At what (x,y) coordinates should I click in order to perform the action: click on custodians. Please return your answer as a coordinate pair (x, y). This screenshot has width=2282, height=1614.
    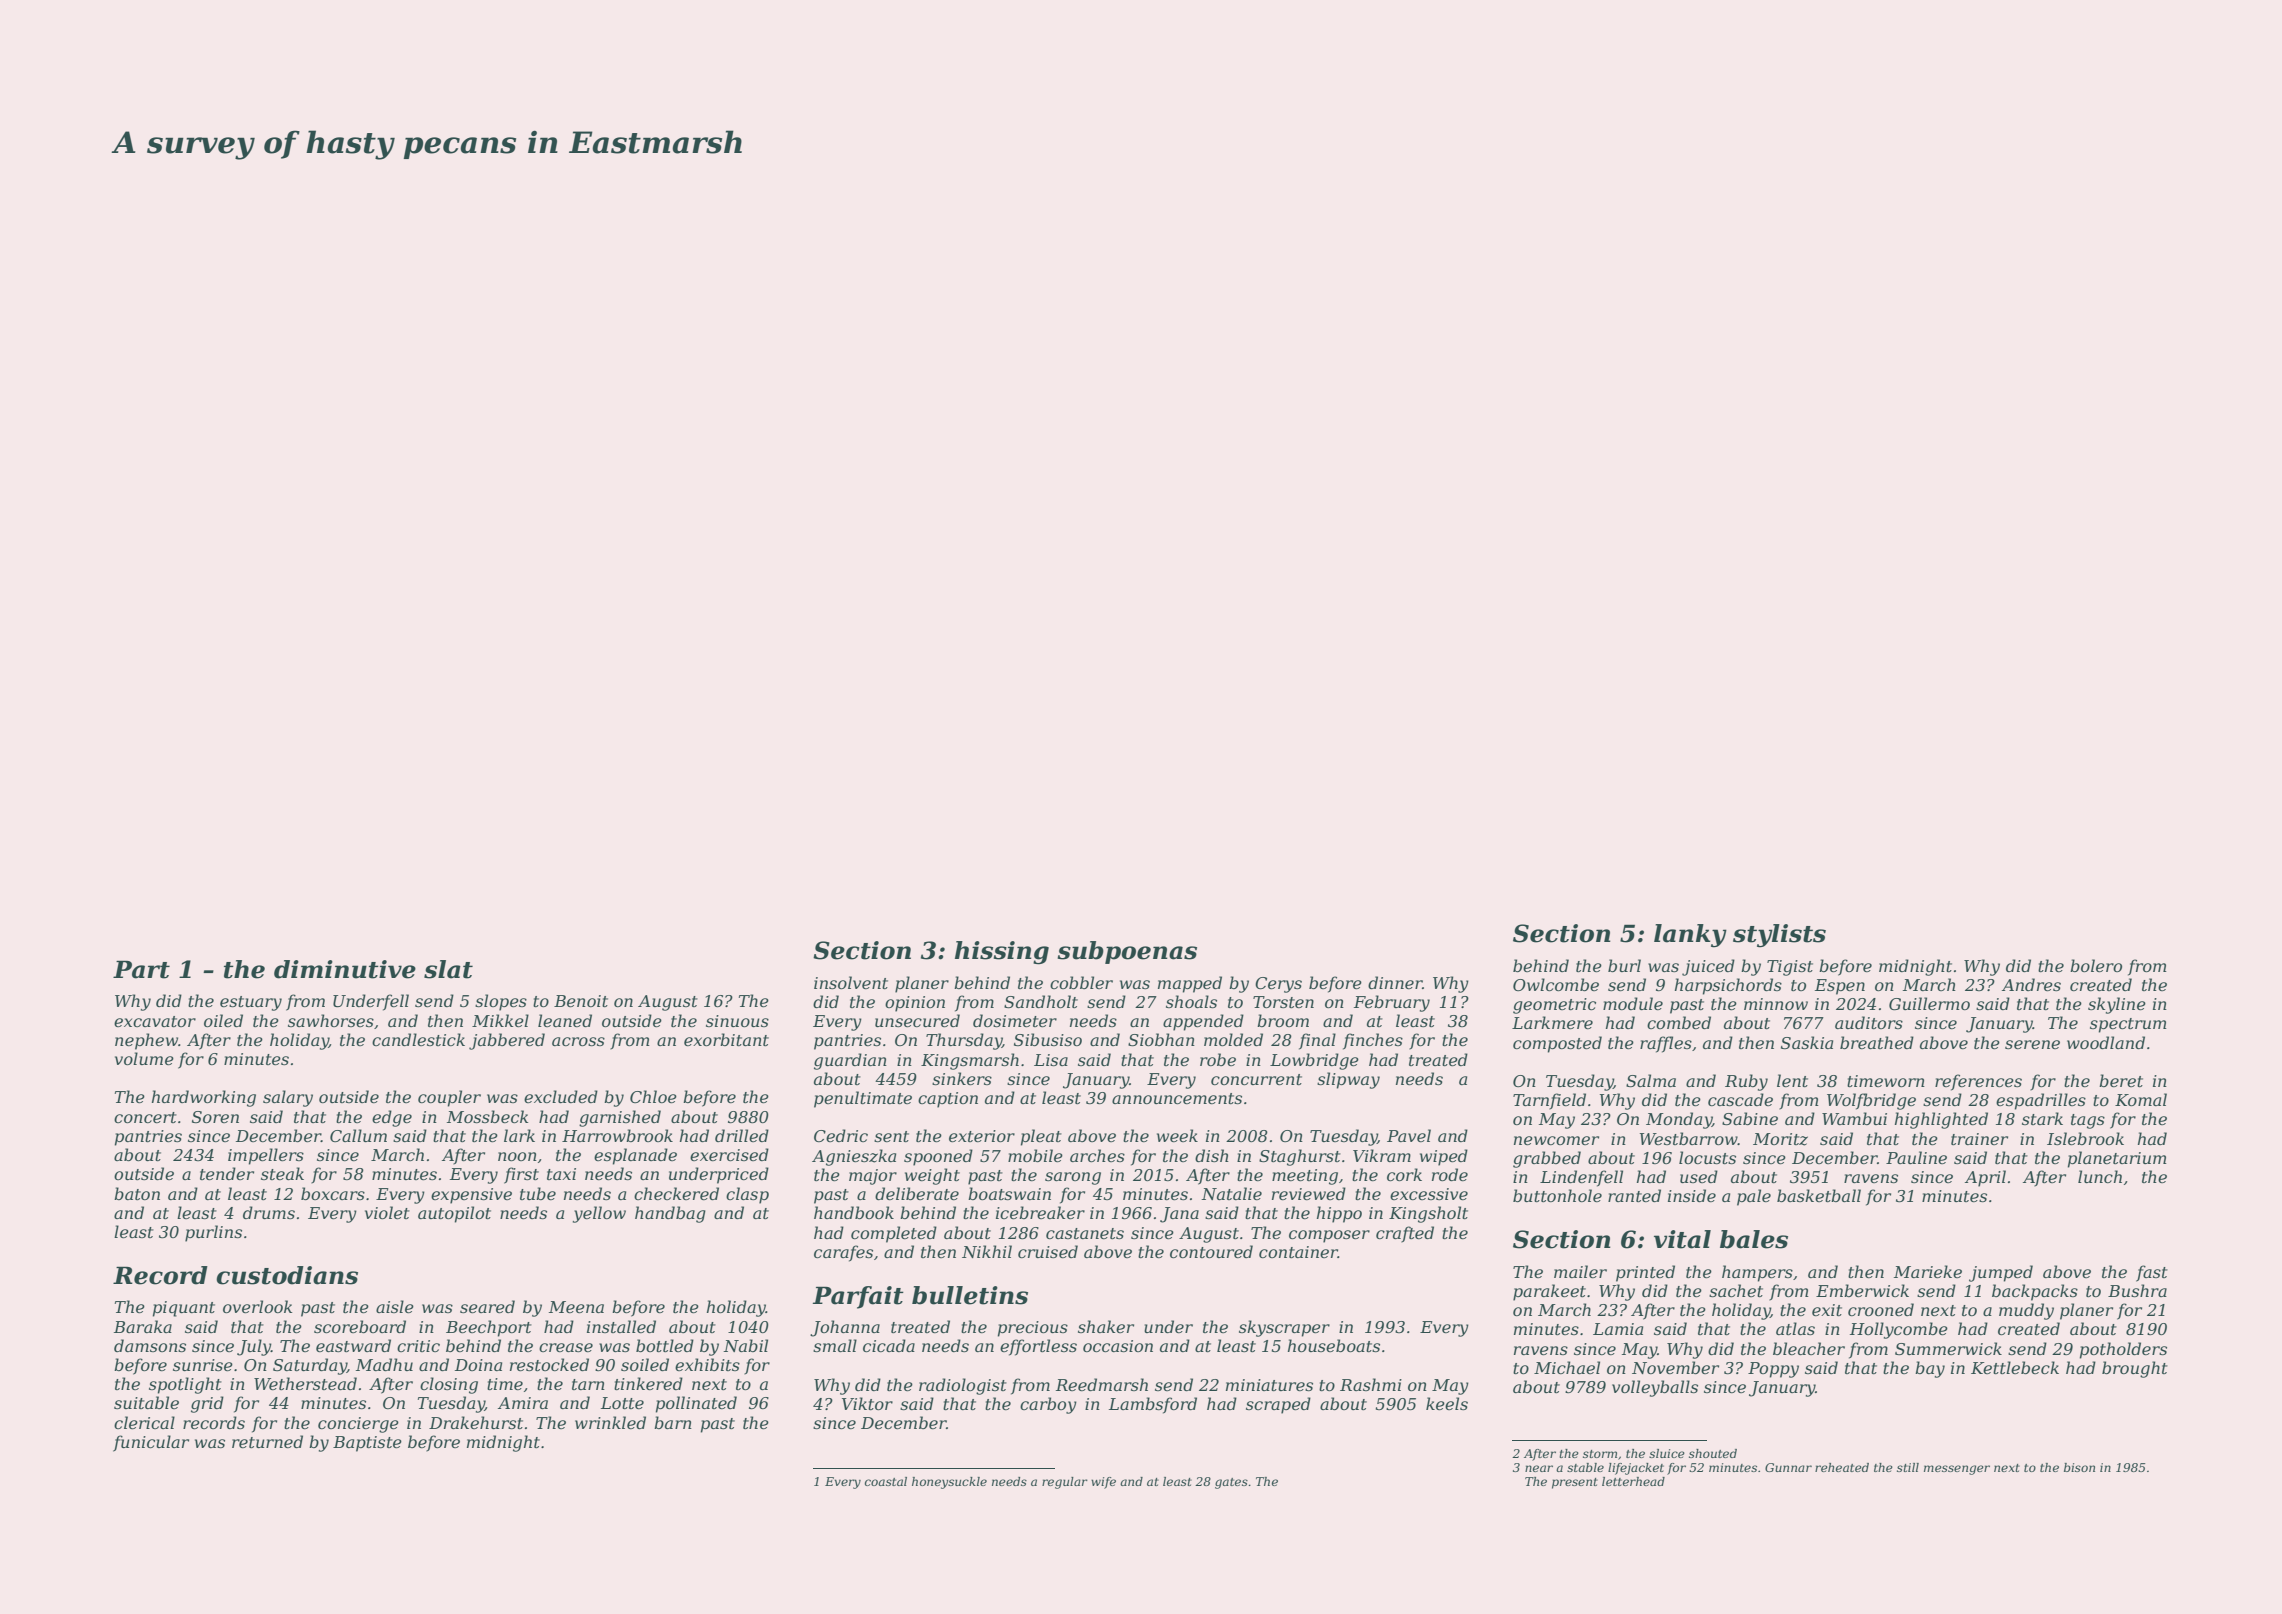
    Looking at the image, I should click on (287, 1275).
